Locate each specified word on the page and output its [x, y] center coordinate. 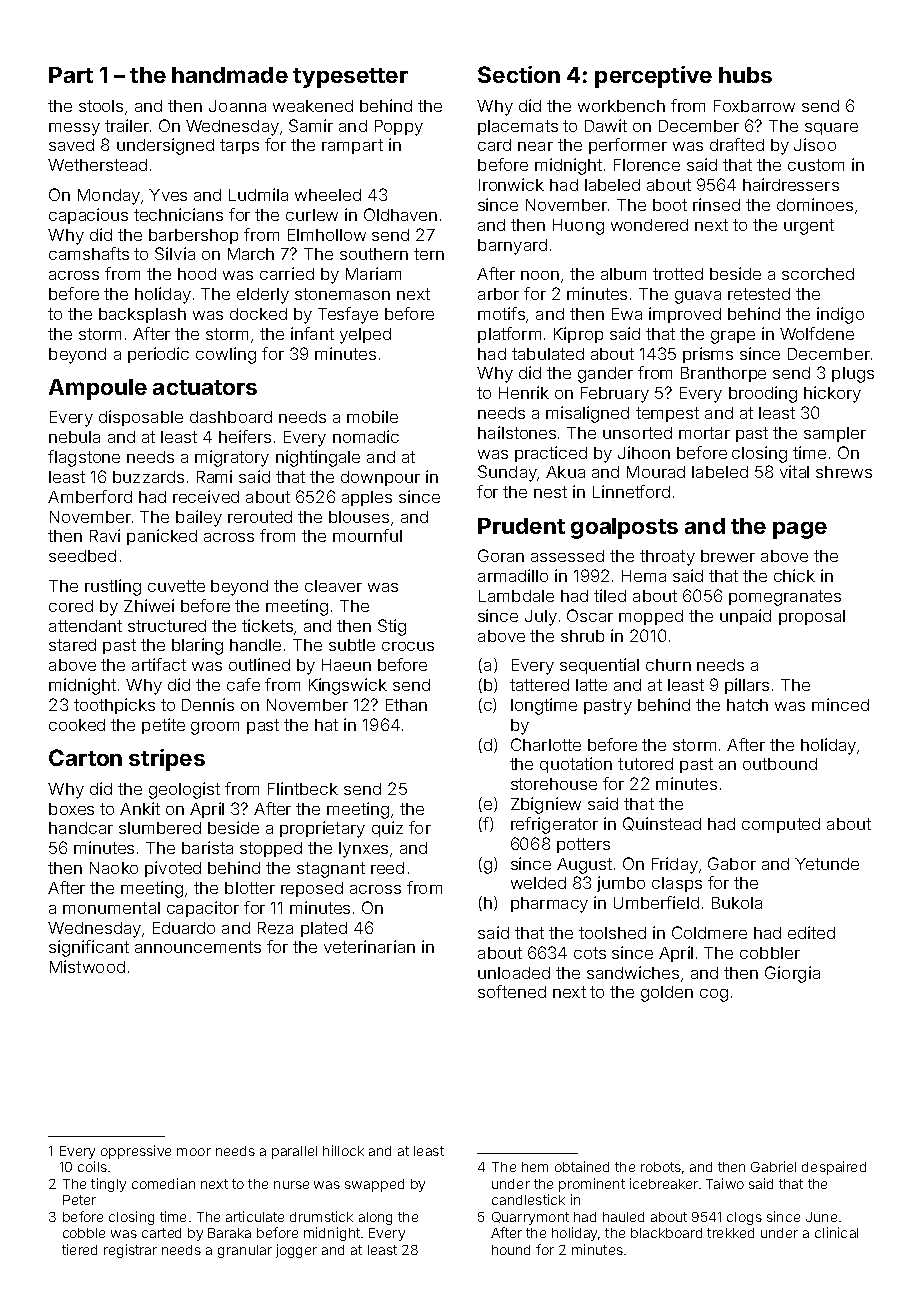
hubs [745, 75]
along [375, 1218]
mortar [704, 433]
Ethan [406, 705]
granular [245, 1251]
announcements [198, 947]
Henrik [524, 392]
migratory [232, 458]
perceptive [653, 77]
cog [714, 995]
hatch [747, 705]
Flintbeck [303, 788]
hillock [343, 1150]
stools [101, 106]
